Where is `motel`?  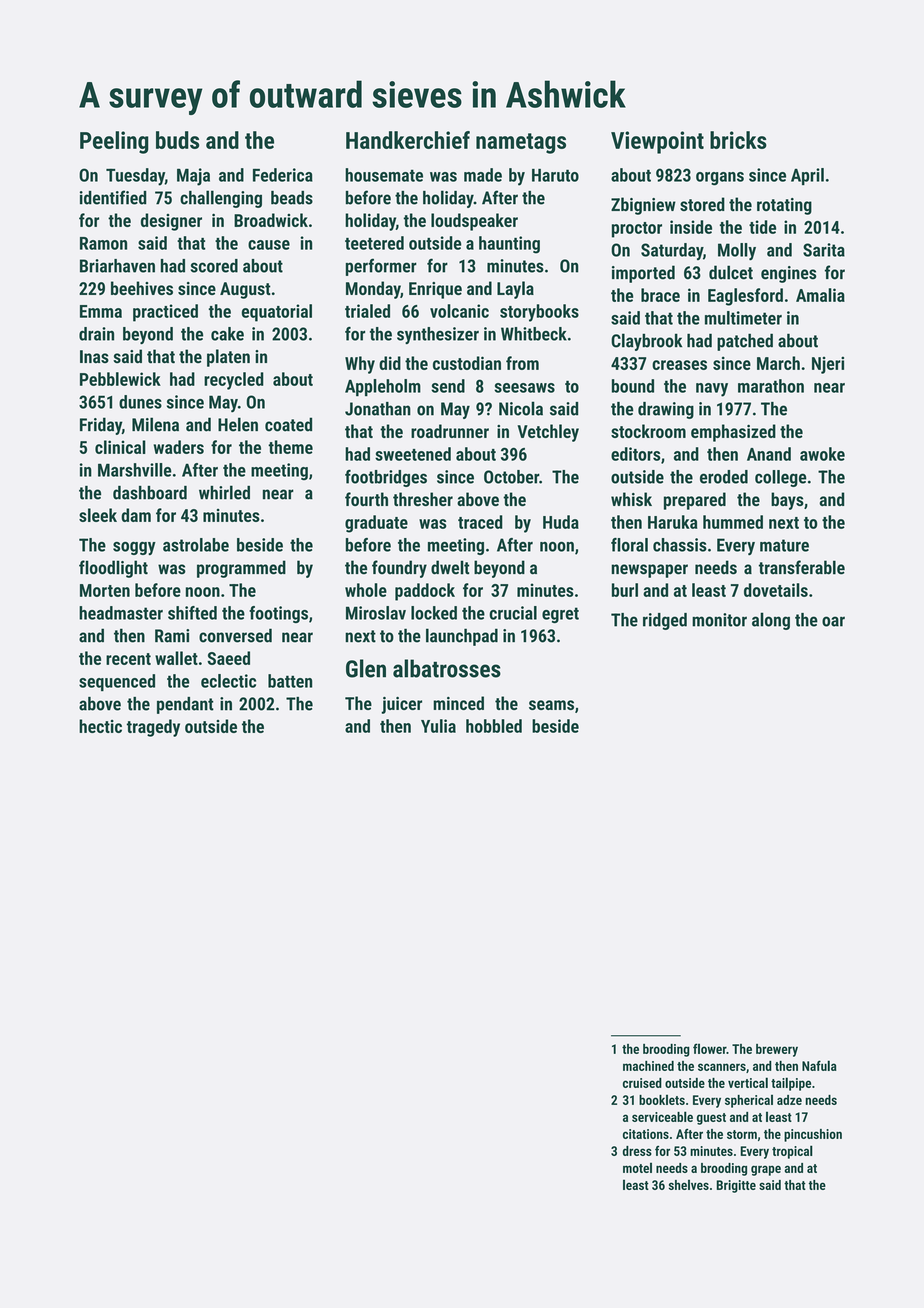
motel is located at coordinates (637, 1168).
